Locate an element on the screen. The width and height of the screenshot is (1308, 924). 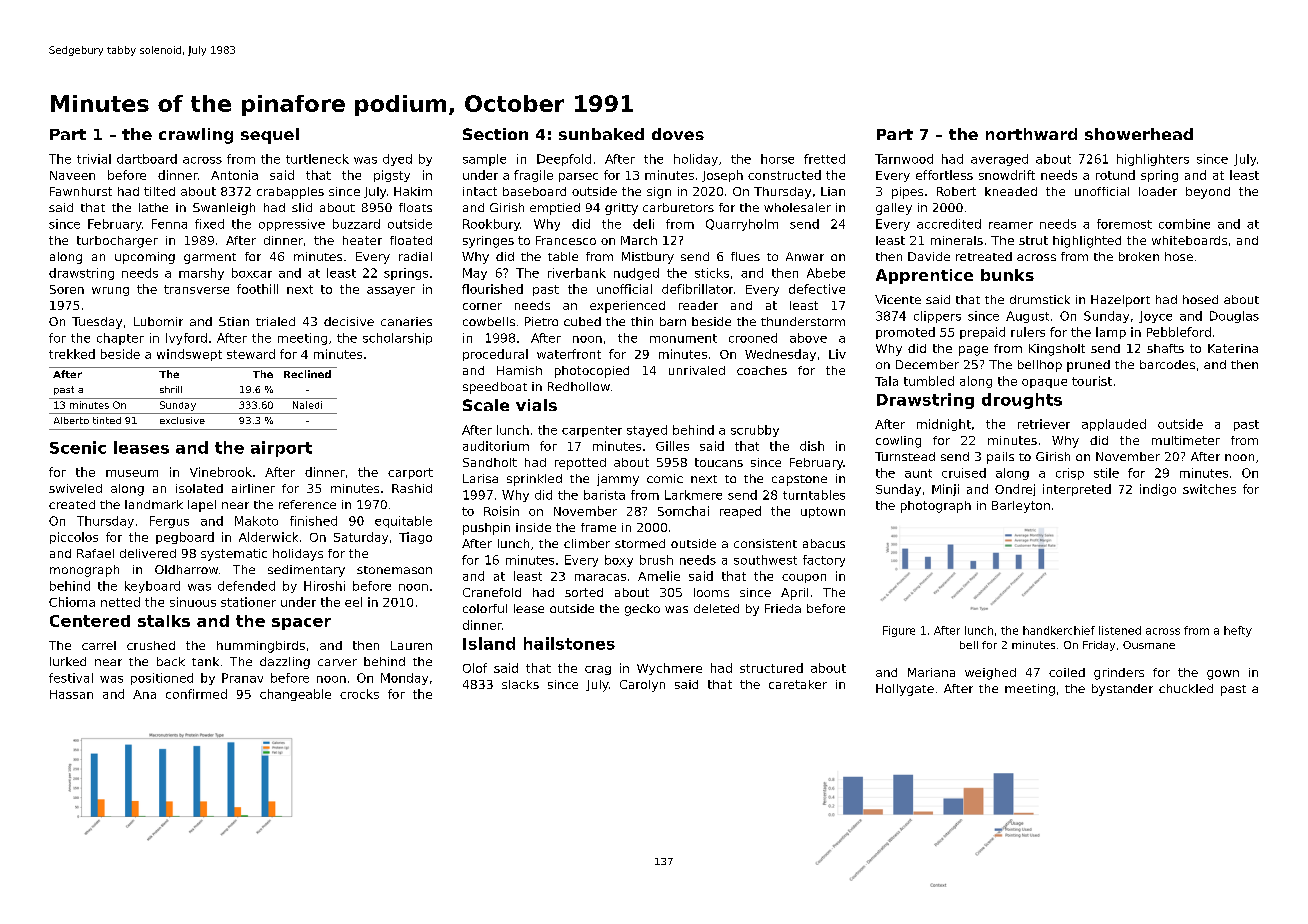
Barleyton is located at coordinates (1021, 507).
